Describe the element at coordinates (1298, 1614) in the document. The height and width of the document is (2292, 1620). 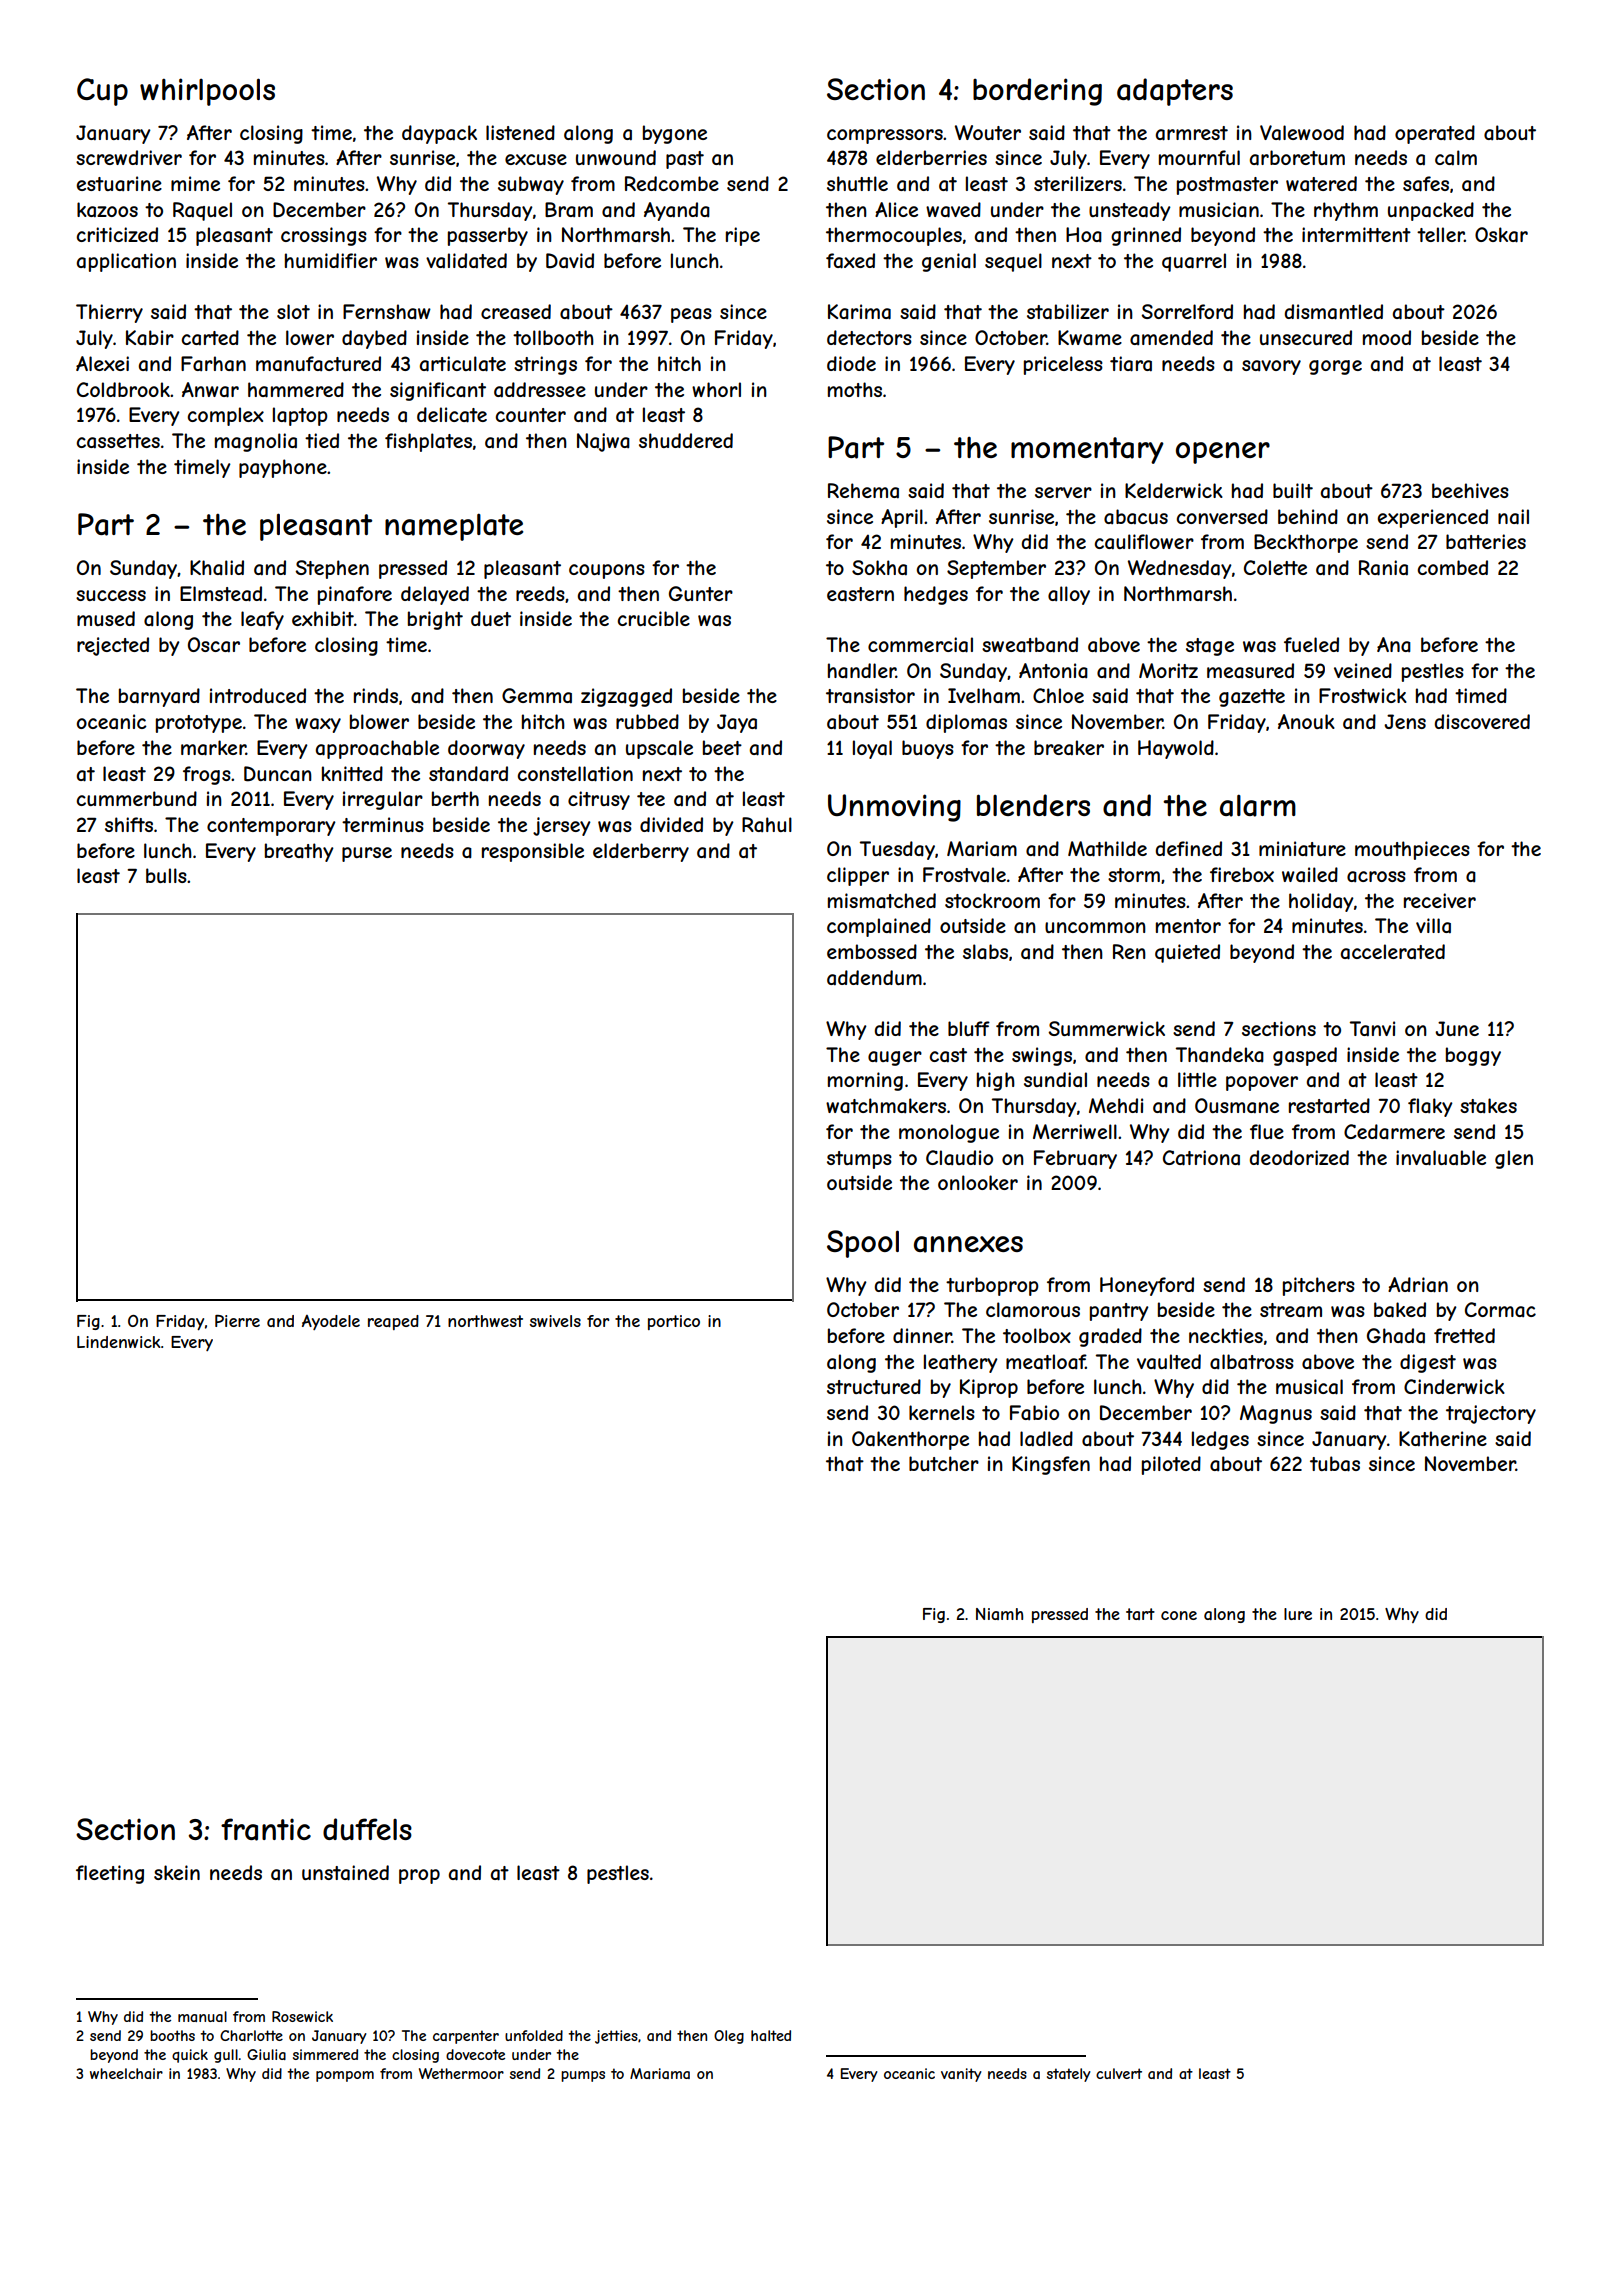
I see `lure` at that location.
